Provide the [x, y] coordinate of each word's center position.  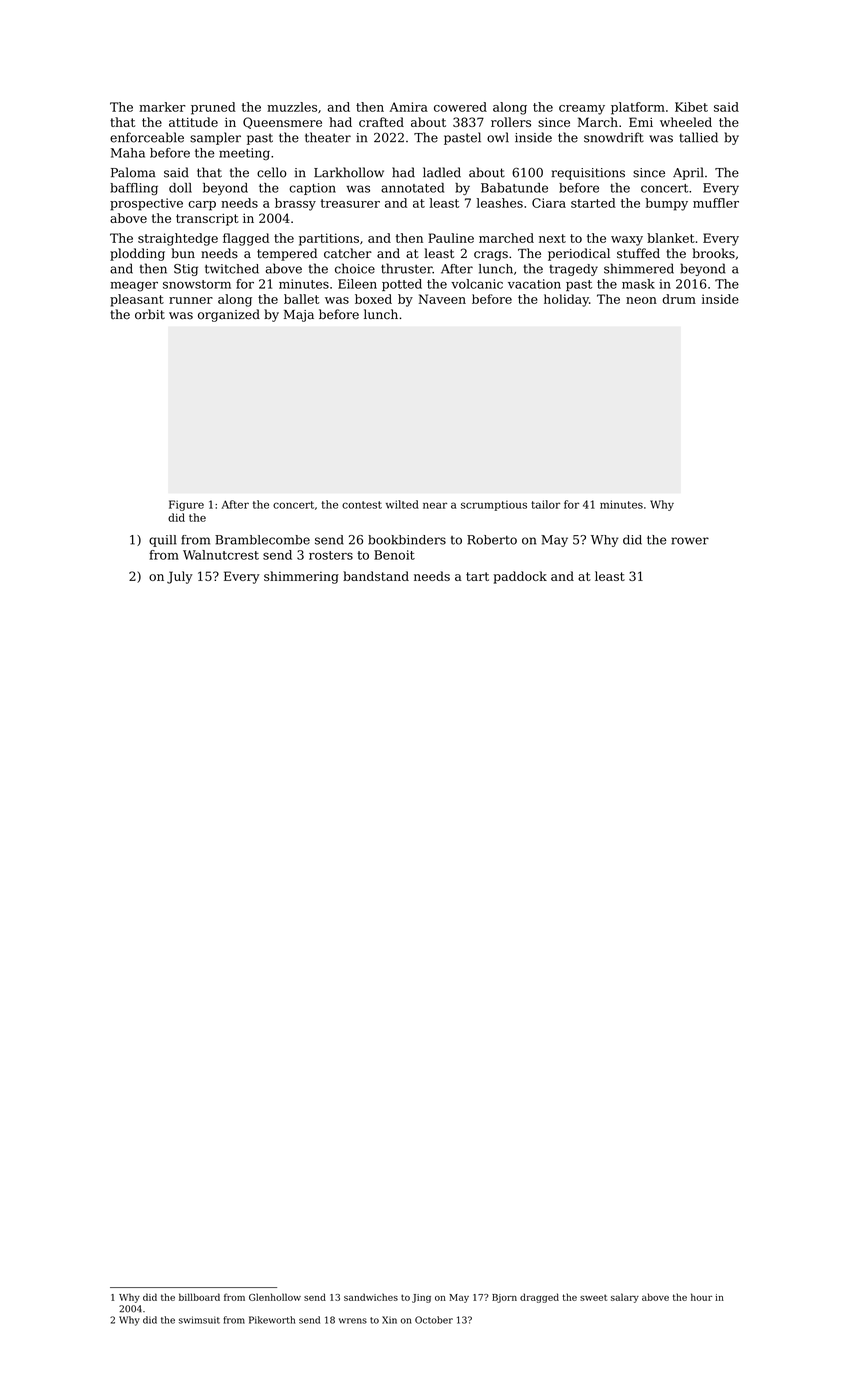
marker [162, 107]
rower [690, 541]
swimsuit [199, 1320]
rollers [511, 122]
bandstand [376, 576]
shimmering [301, 577]
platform [638, 108]
